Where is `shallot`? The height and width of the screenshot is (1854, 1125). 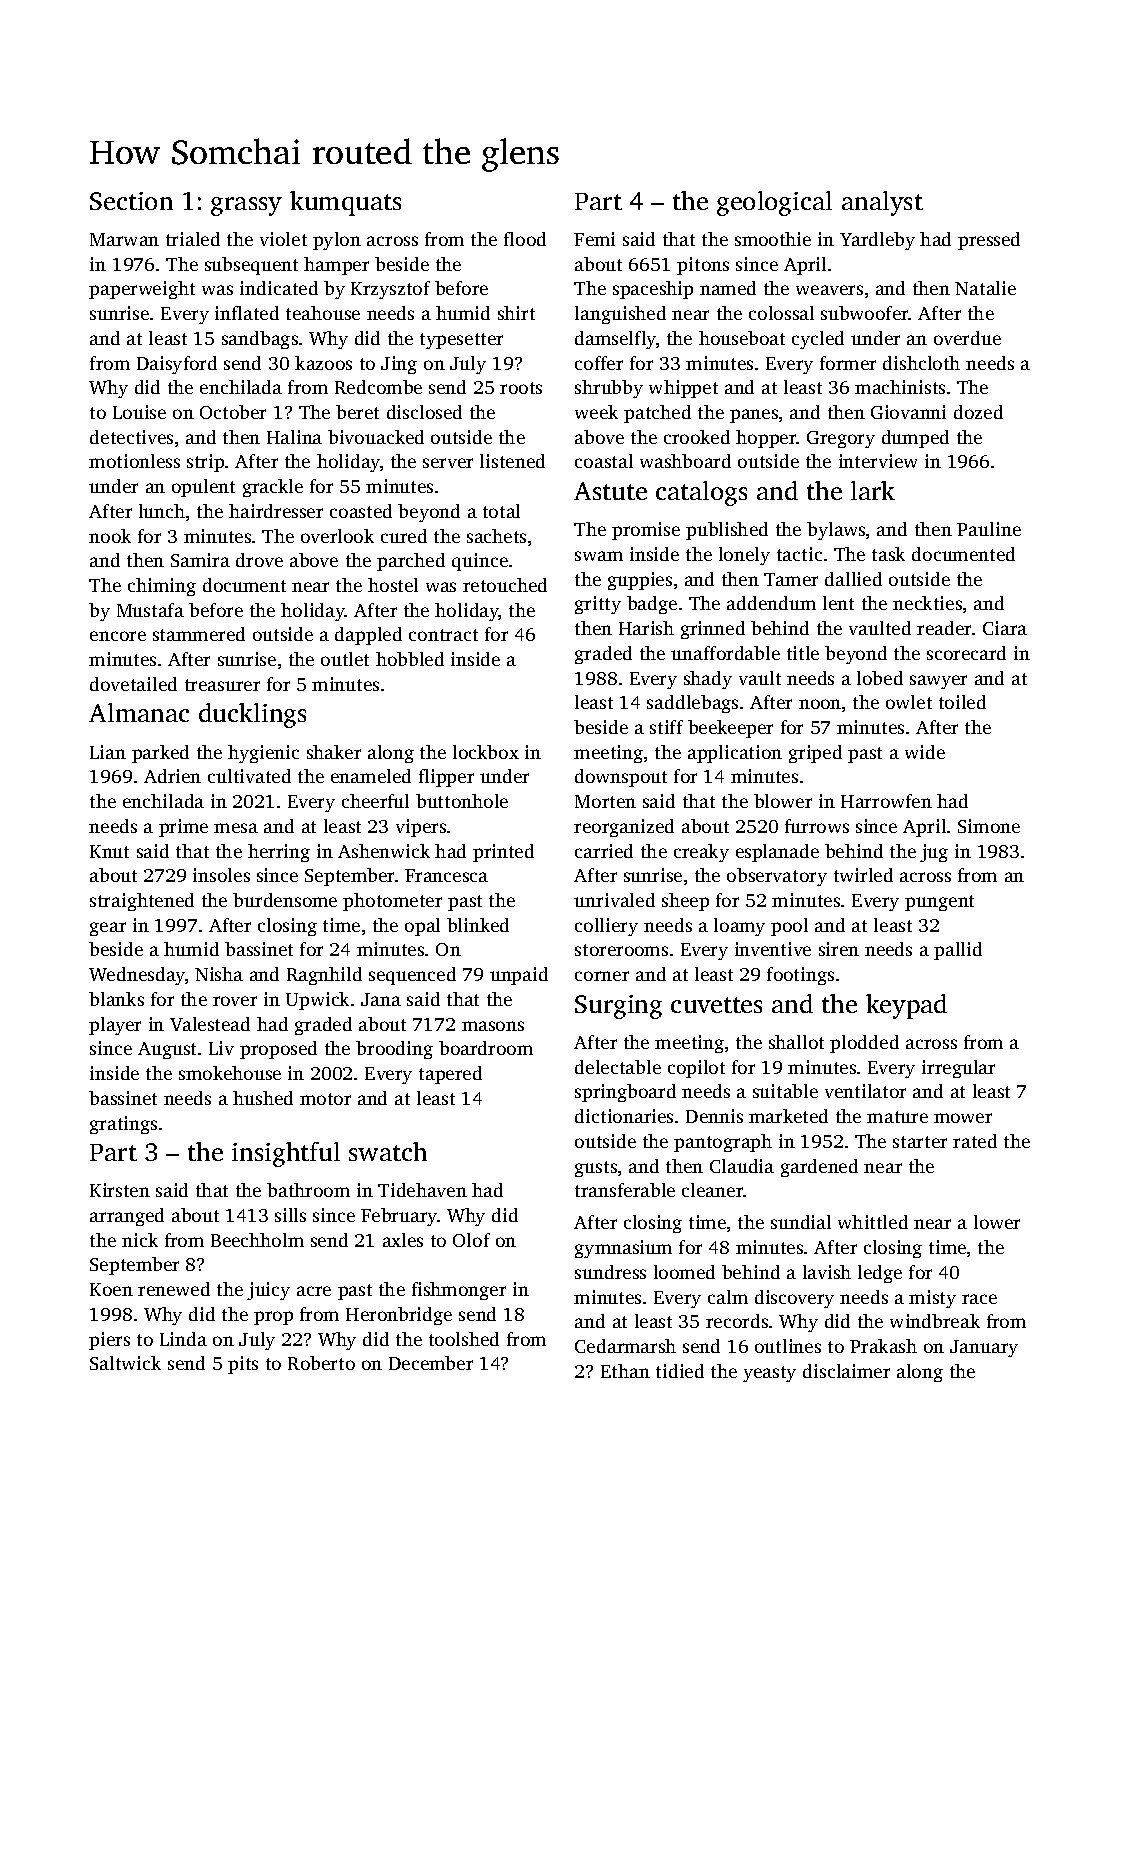 shallot is located at coordinates (796, 1042).
